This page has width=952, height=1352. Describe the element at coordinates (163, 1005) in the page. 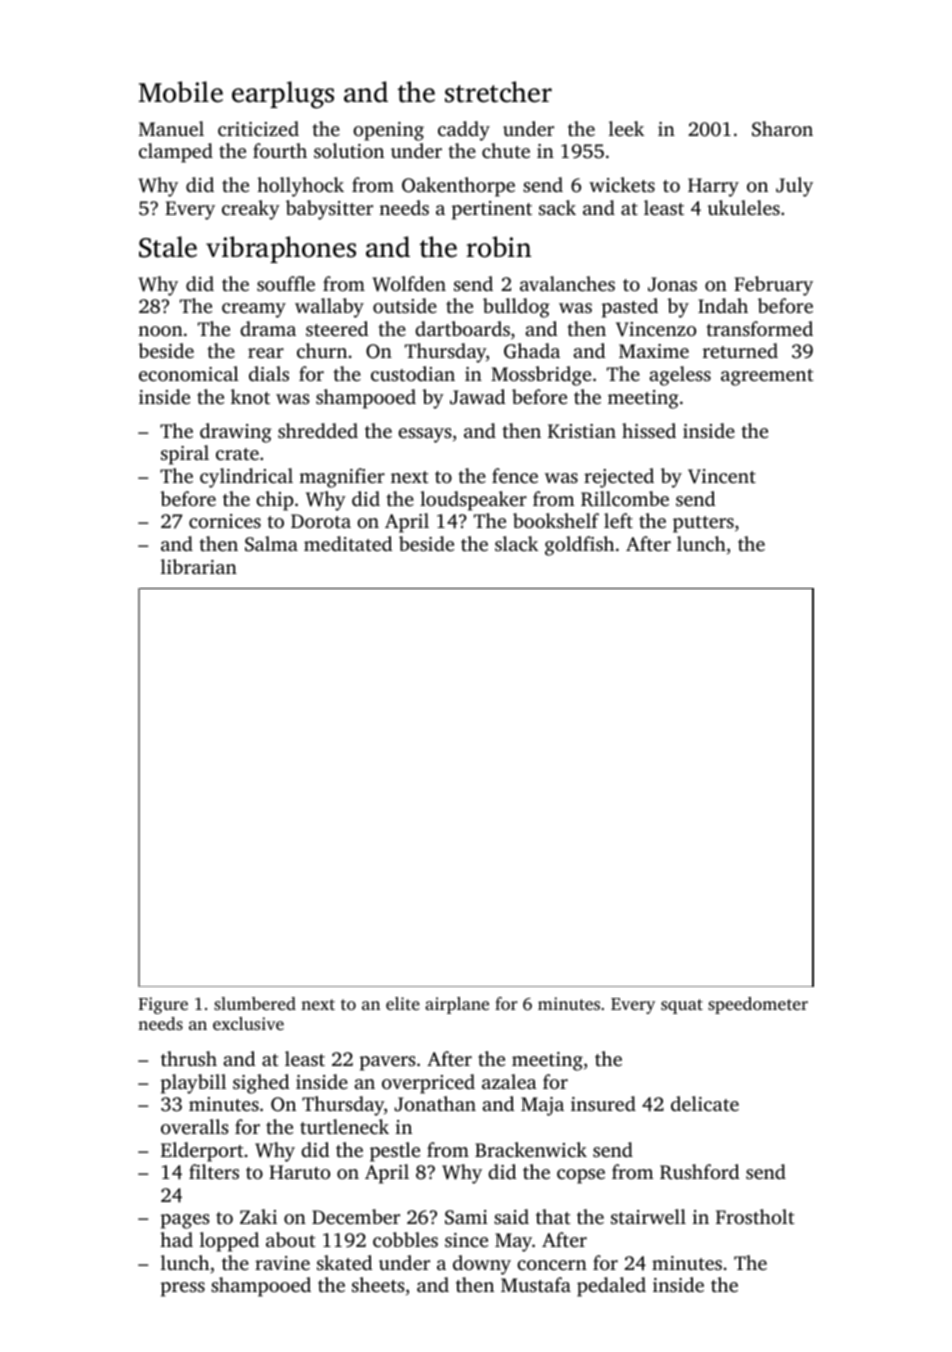

I see `Figure` at that location.
